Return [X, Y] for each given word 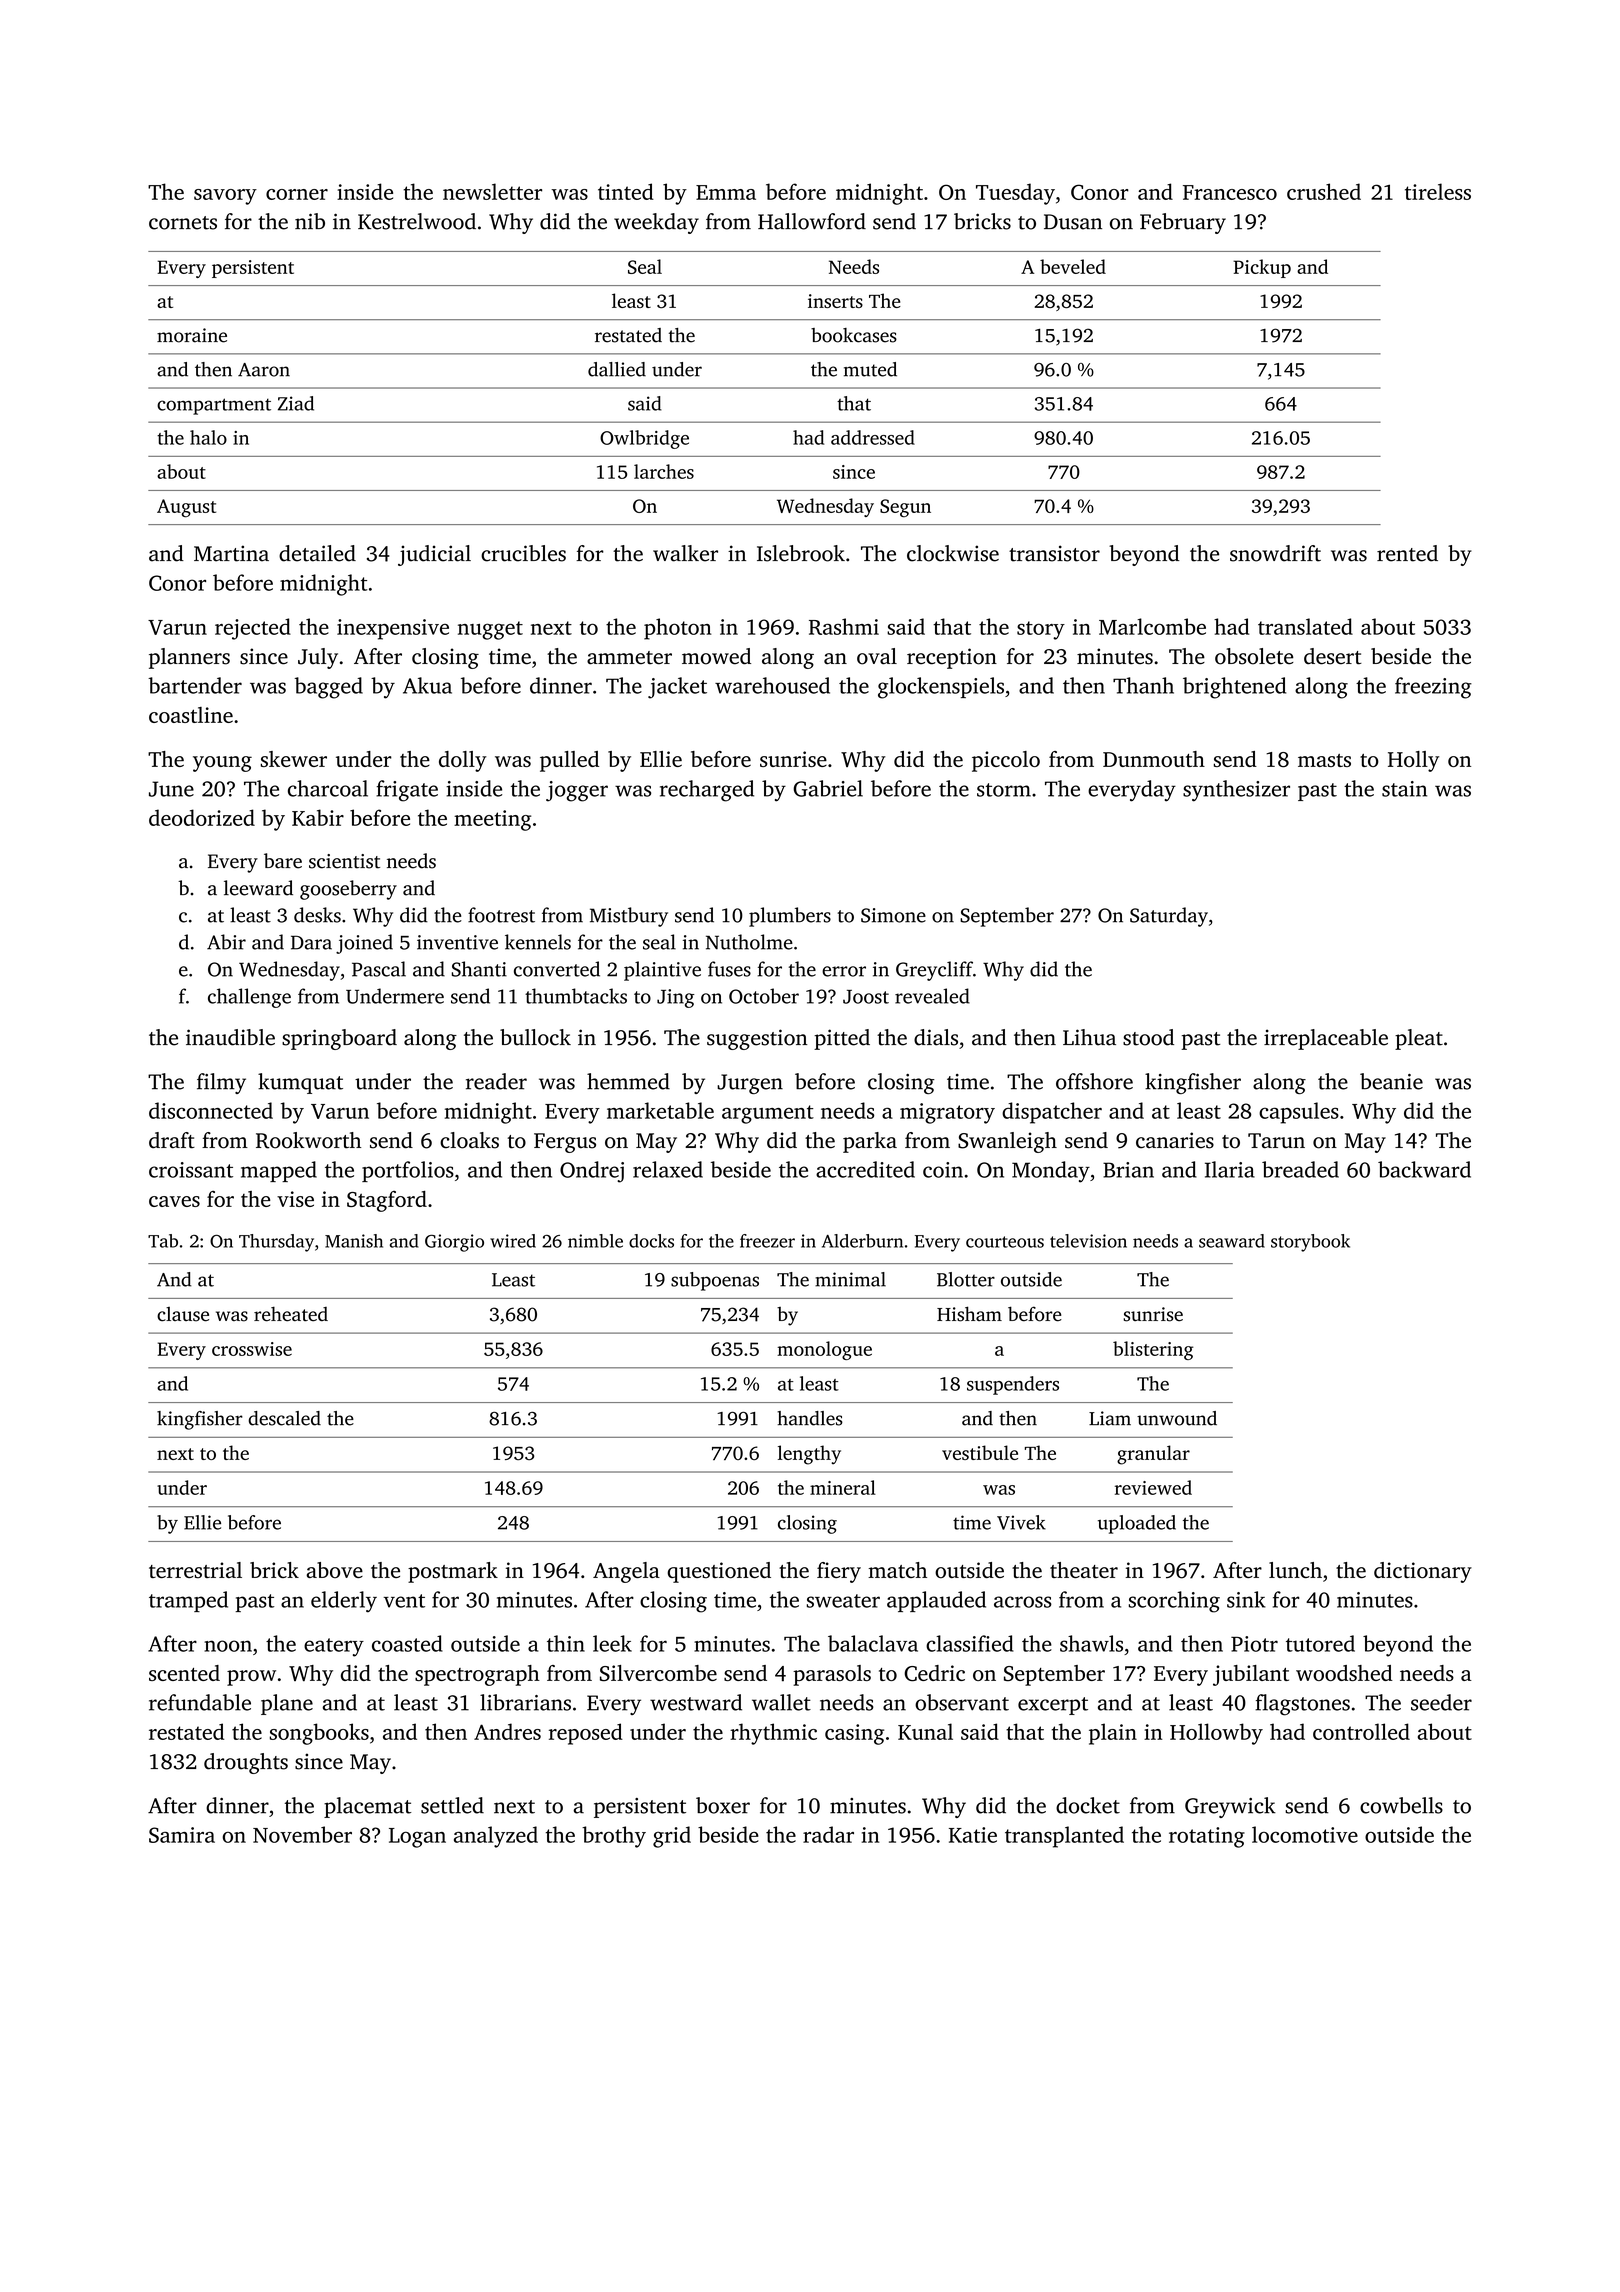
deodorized [202, 817]
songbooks [319, 1734]
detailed [317, 553]
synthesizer [1236, 791]
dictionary [1423, 1572]
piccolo [1006, 761]
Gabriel [828, 788]
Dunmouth [1154, 759]
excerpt [1053, 1706]
